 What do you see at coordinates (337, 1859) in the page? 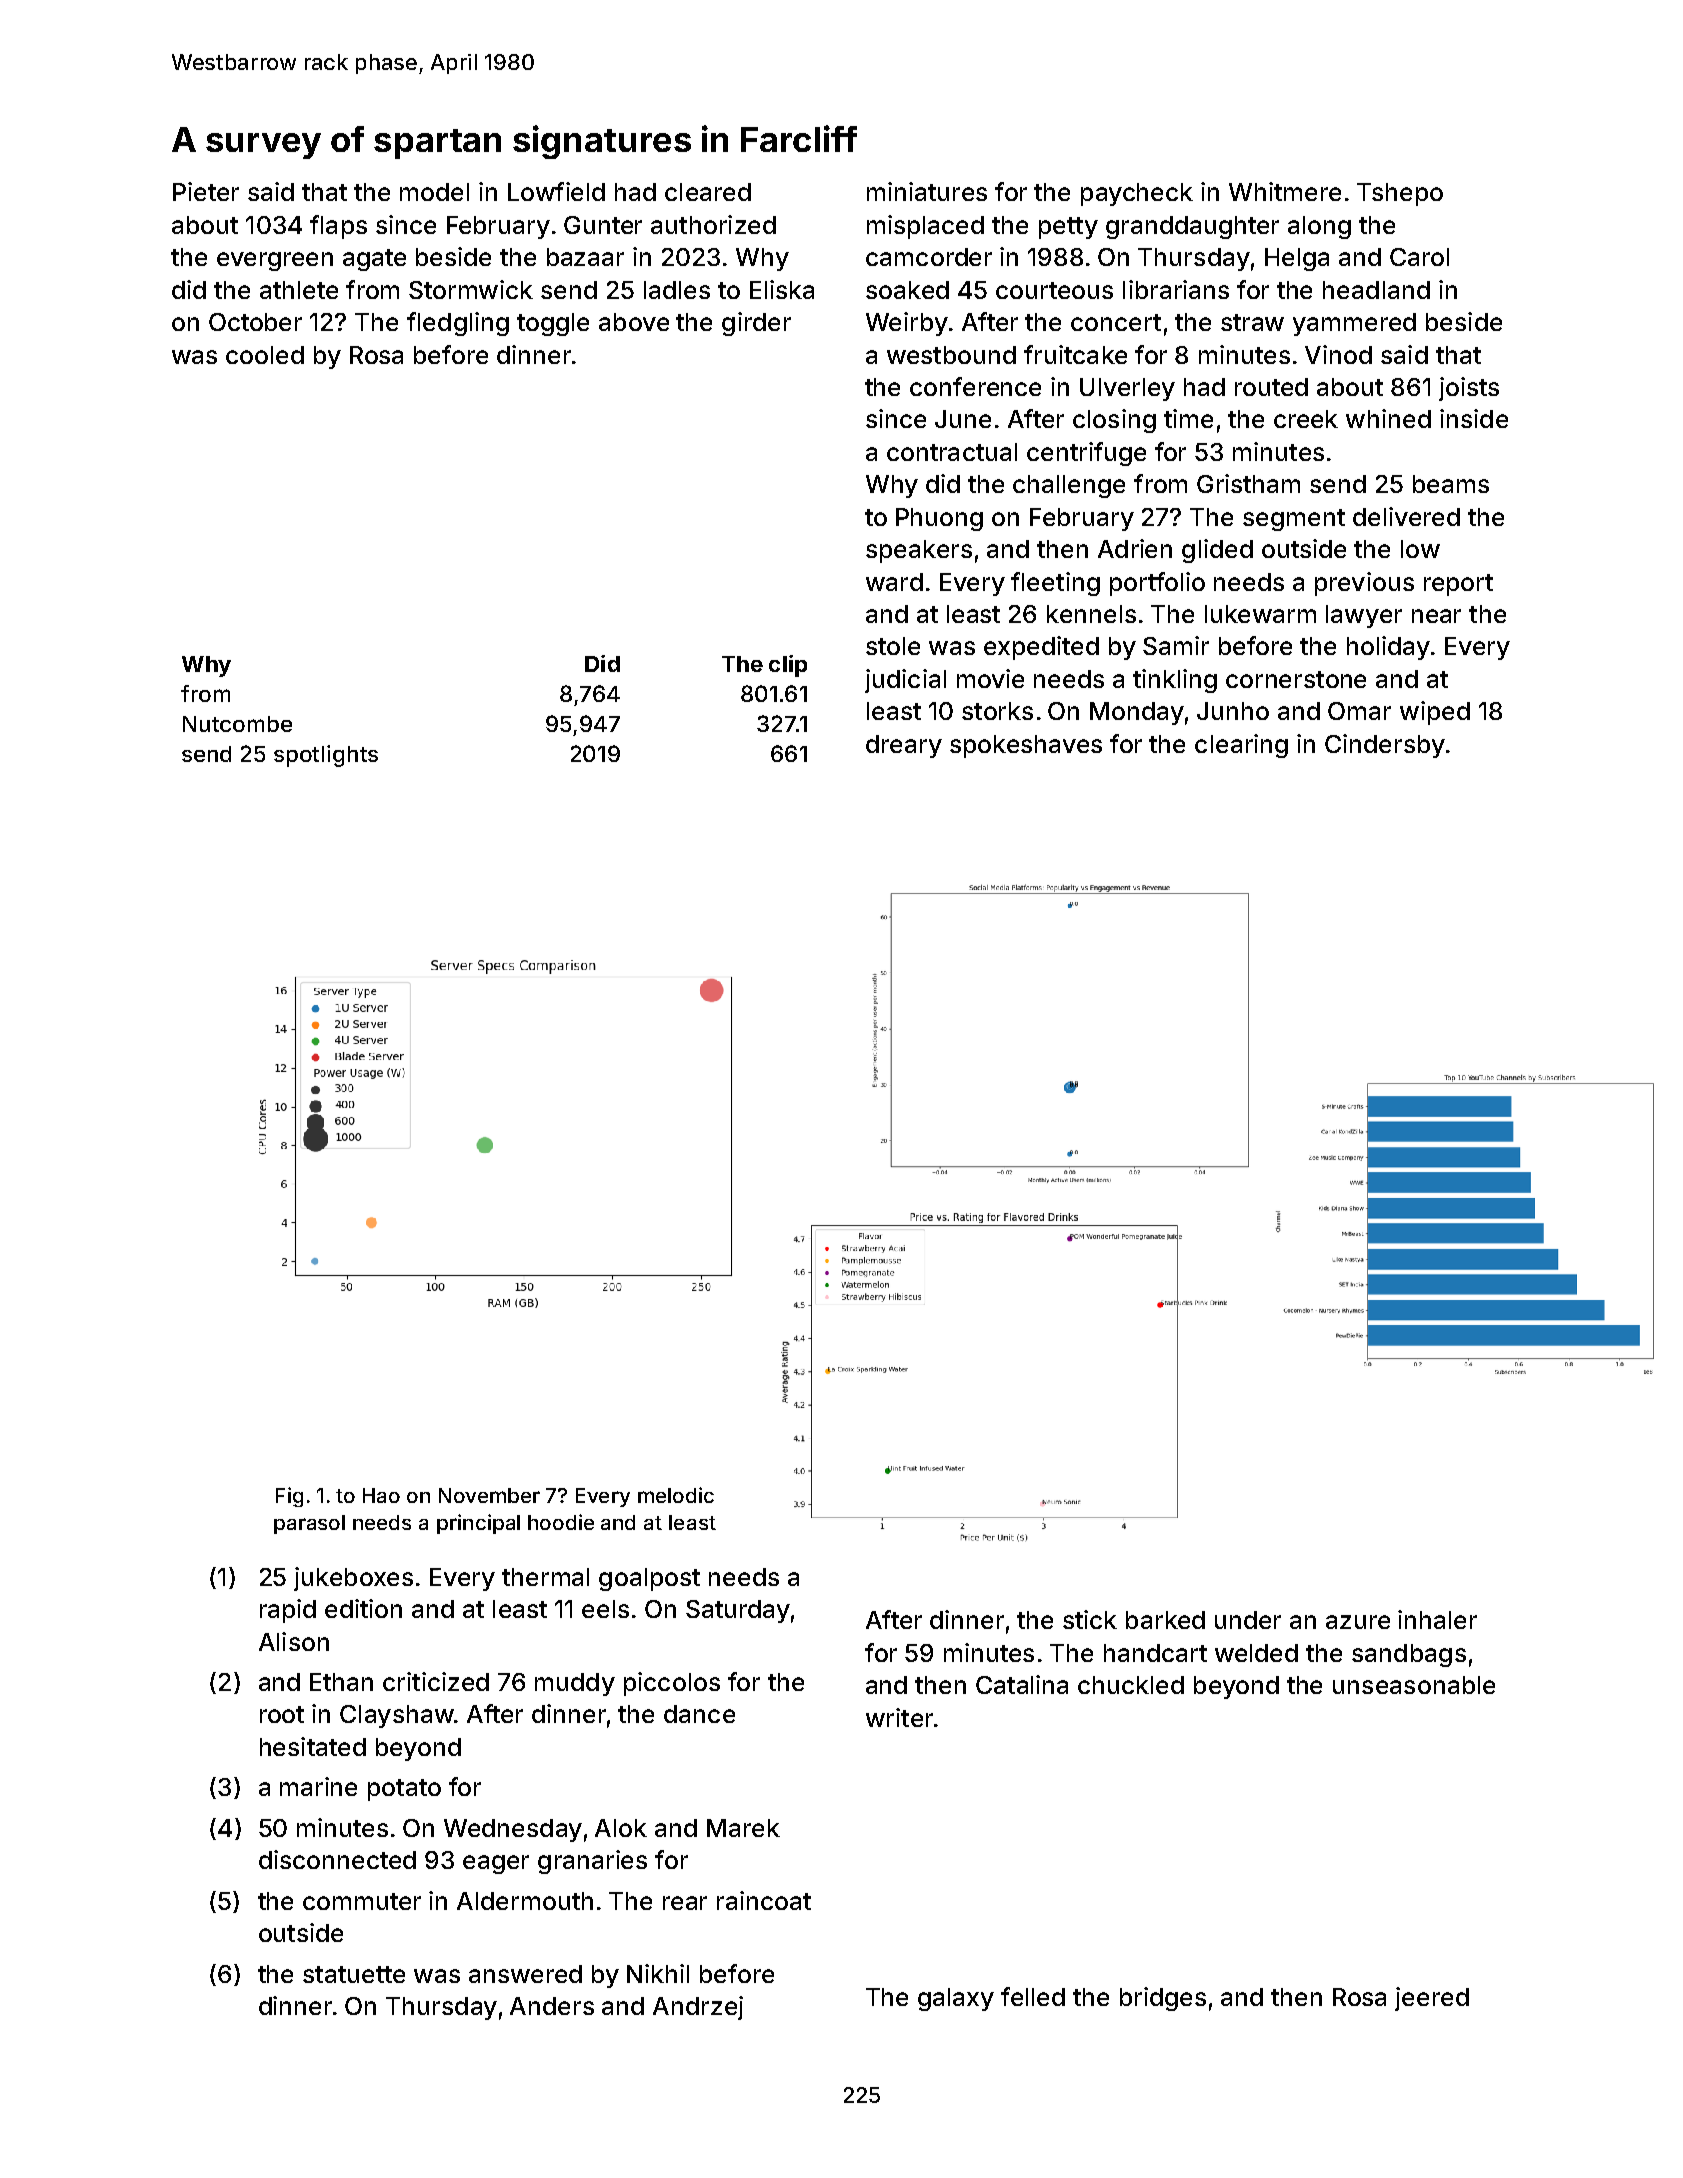
I see `disconnected` at bounding box center [337, 1859].
